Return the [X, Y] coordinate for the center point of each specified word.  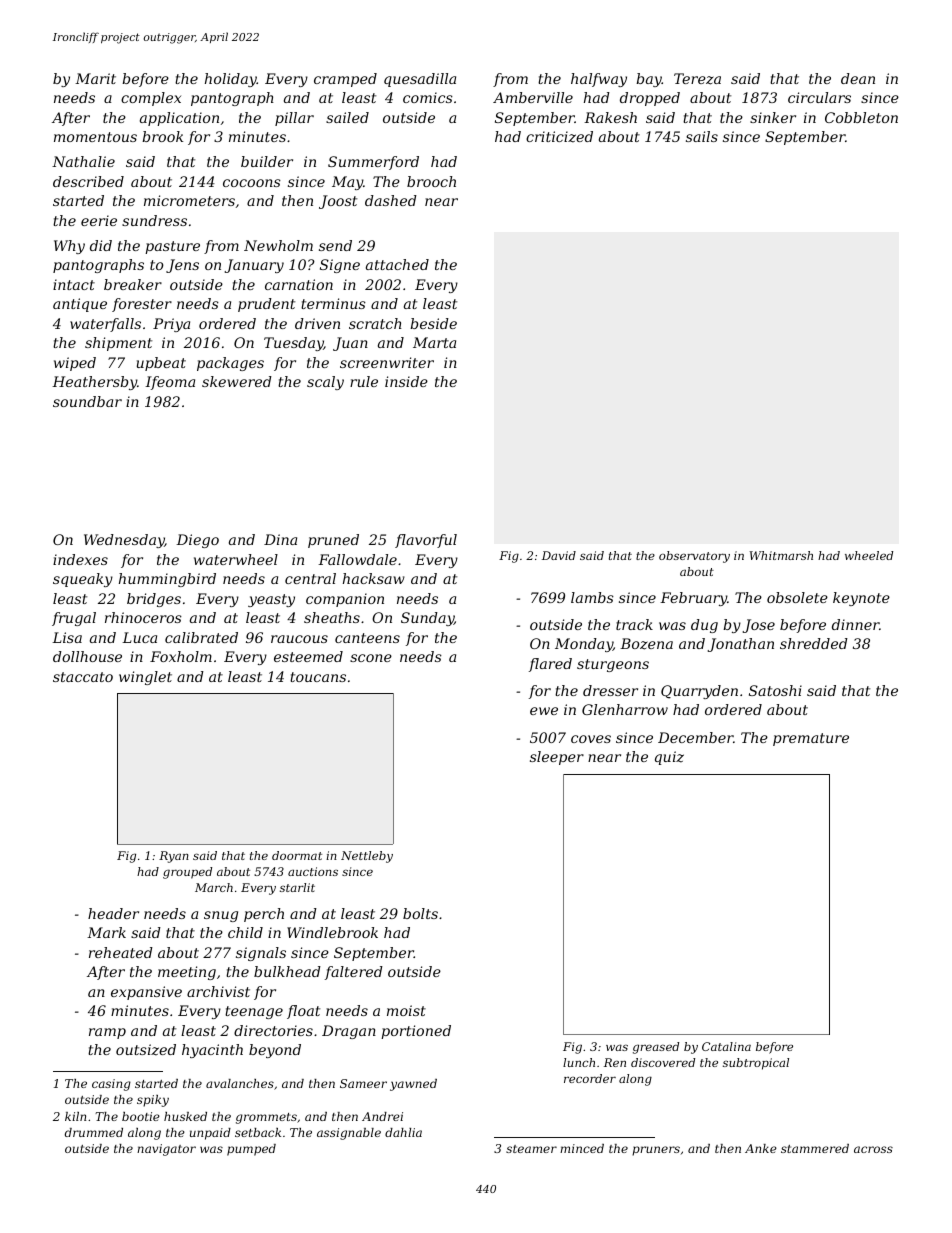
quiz [669, 758]
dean [858, 78]
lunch [579, 1062]
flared [550, 665]
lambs [592, 597]
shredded [814, 643]
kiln [75, 1116]
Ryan [174, 857]
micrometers [189, 200]
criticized [559, 137]
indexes [80, 559]
